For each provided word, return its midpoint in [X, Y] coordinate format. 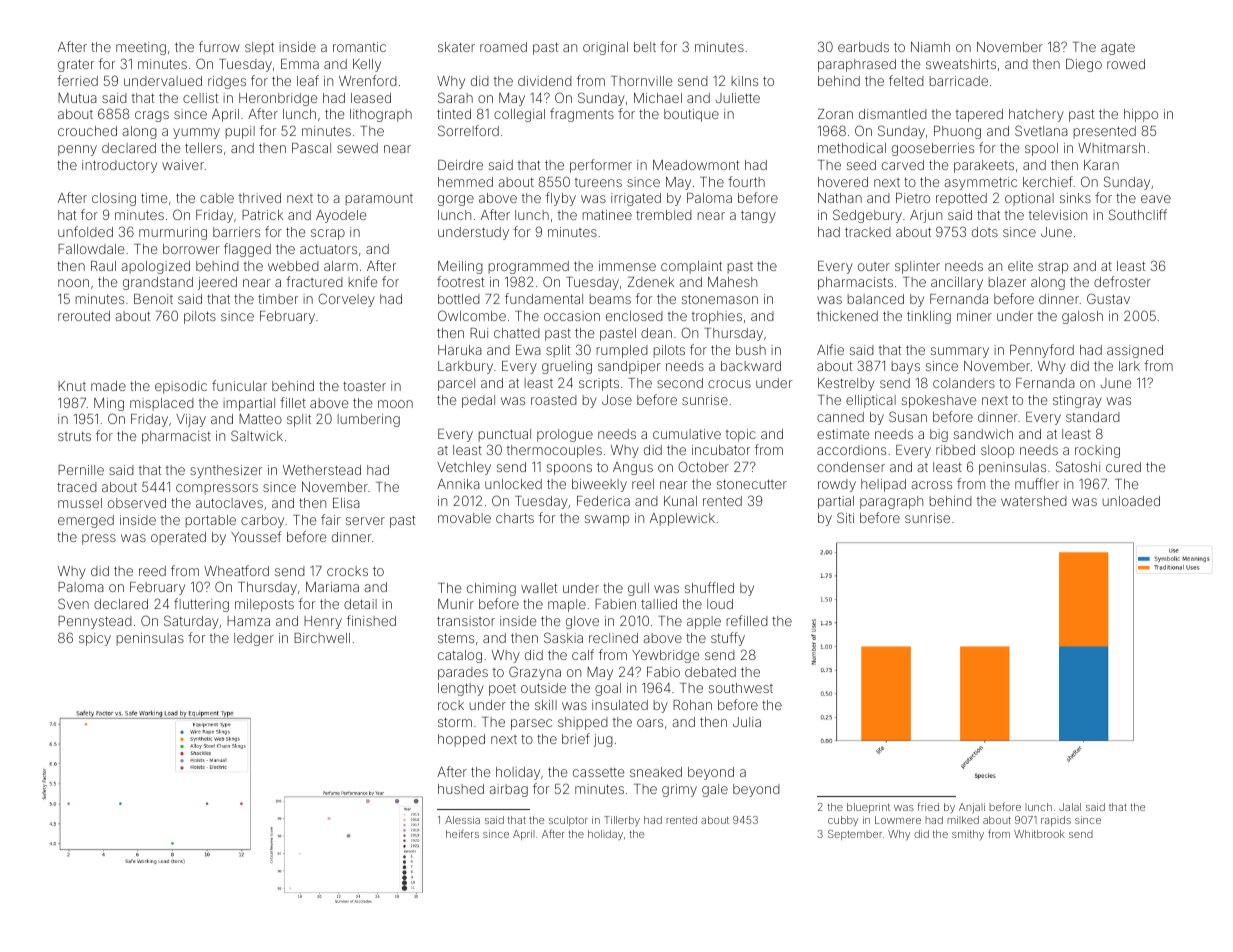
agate [1118, 48]
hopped [461, 740]
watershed [1034, 501]
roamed [503, 47]
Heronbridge [278, 99]
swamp [607, 520]
